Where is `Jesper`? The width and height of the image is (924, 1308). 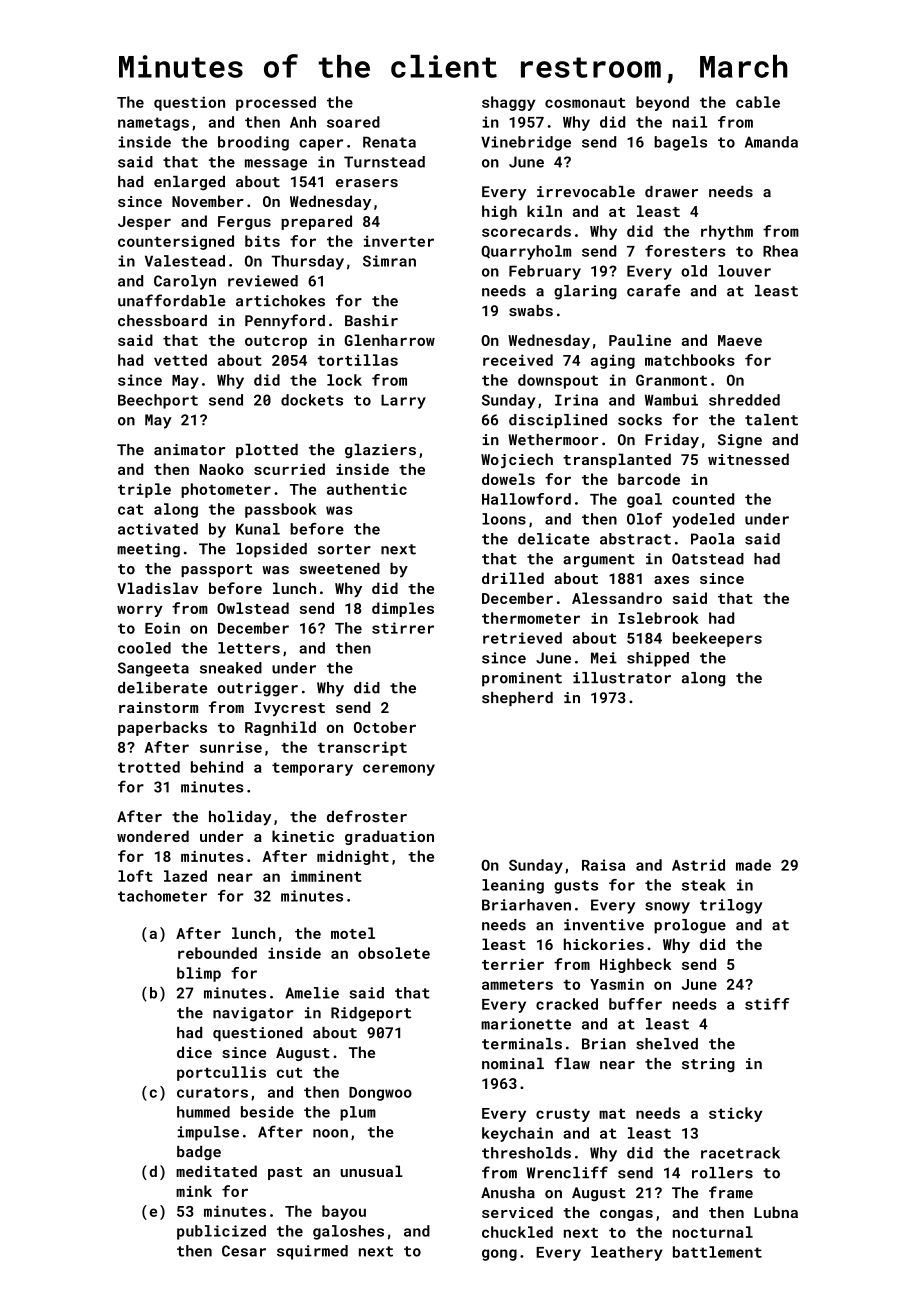
Jesper is located at coordinates (144, 223).
